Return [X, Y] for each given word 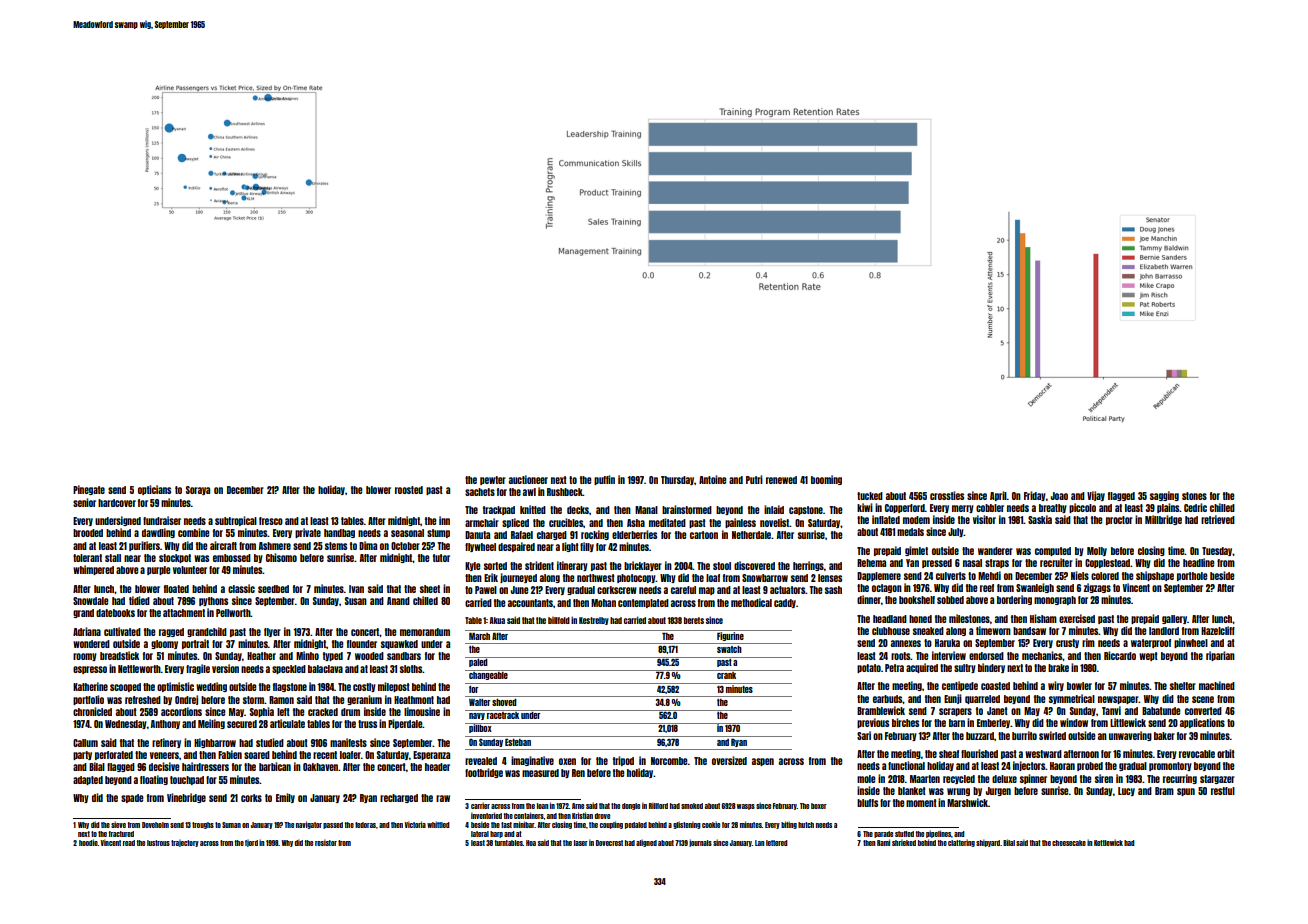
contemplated [643, 603]
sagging [1164, 496]
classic [241, 588]
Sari [864, 735]
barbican [275, 766]
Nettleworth [139, 669]
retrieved [1218, 519]
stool [722, 566]
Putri [754, 479]
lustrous [158, 843]
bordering [1014, 600]
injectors [1029, 766]
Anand [398, 601]
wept [1148, 656]
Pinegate [89, 490]
